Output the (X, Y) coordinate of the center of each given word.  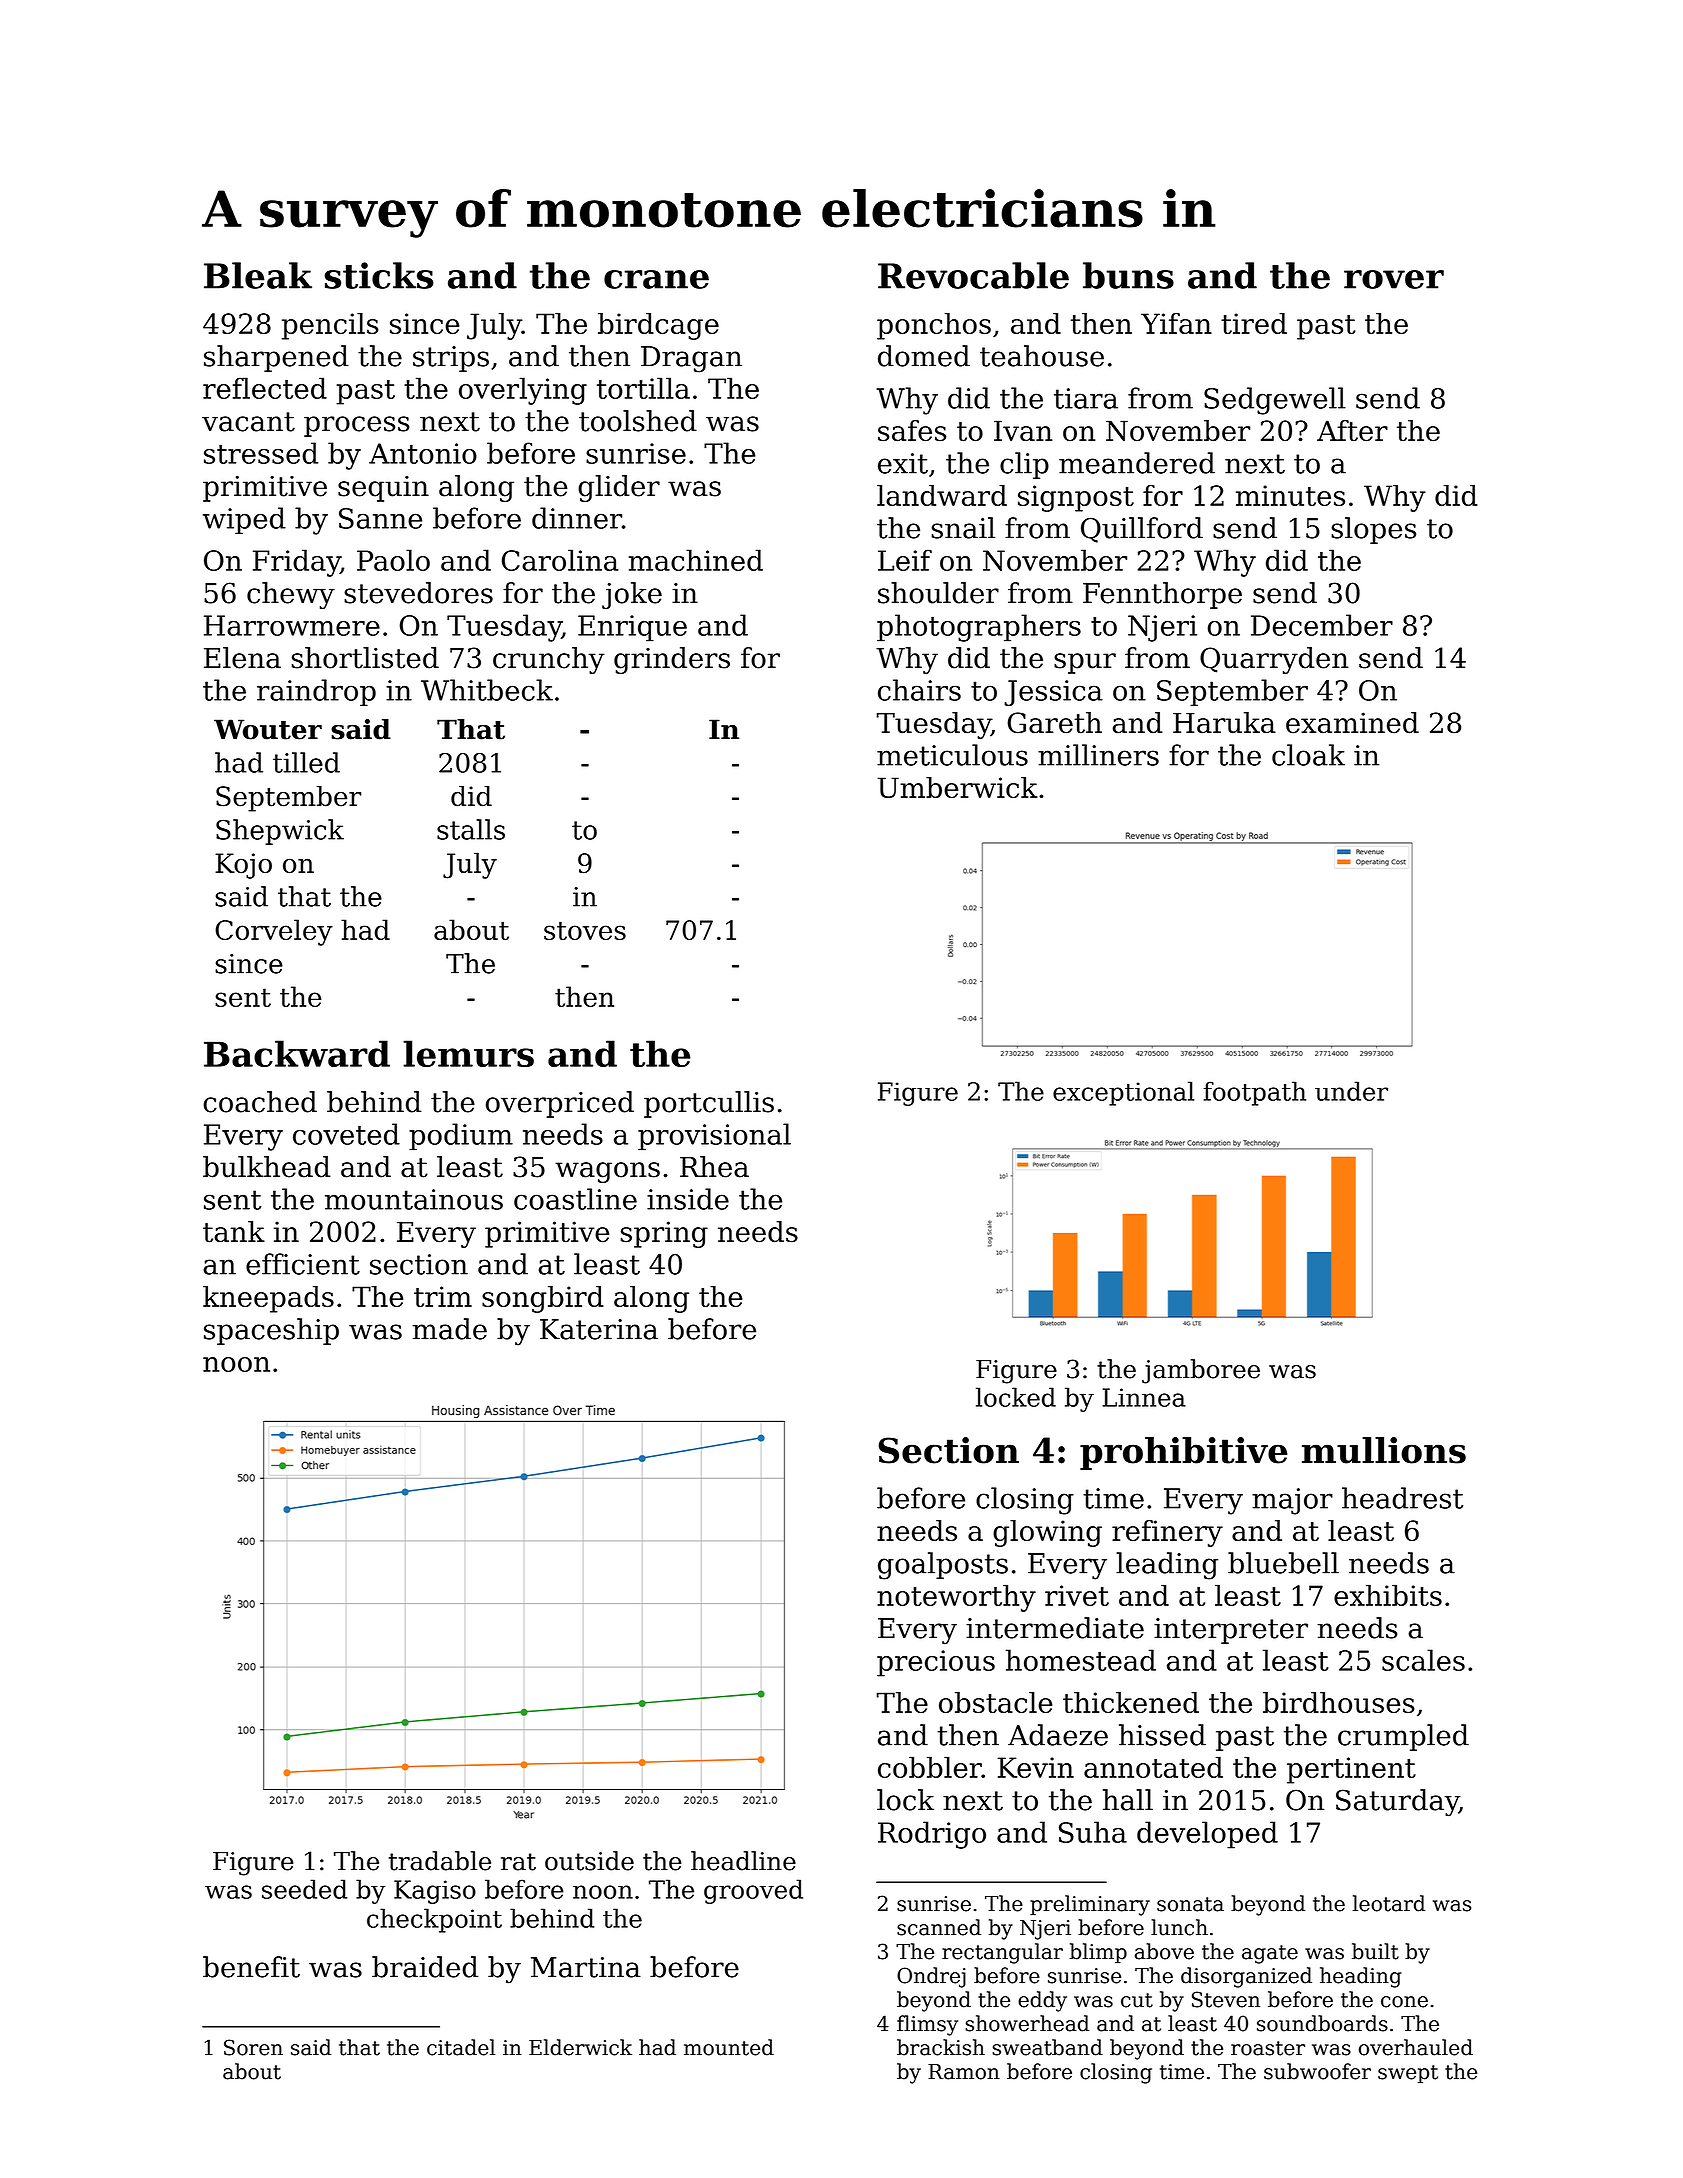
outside (589, 1861)
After (1352, 430)
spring (664, 1234)
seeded (304, 1889)
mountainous (414, 1199)
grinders (672, 660)
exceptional (1123, 1093)
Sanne (380, 518)
